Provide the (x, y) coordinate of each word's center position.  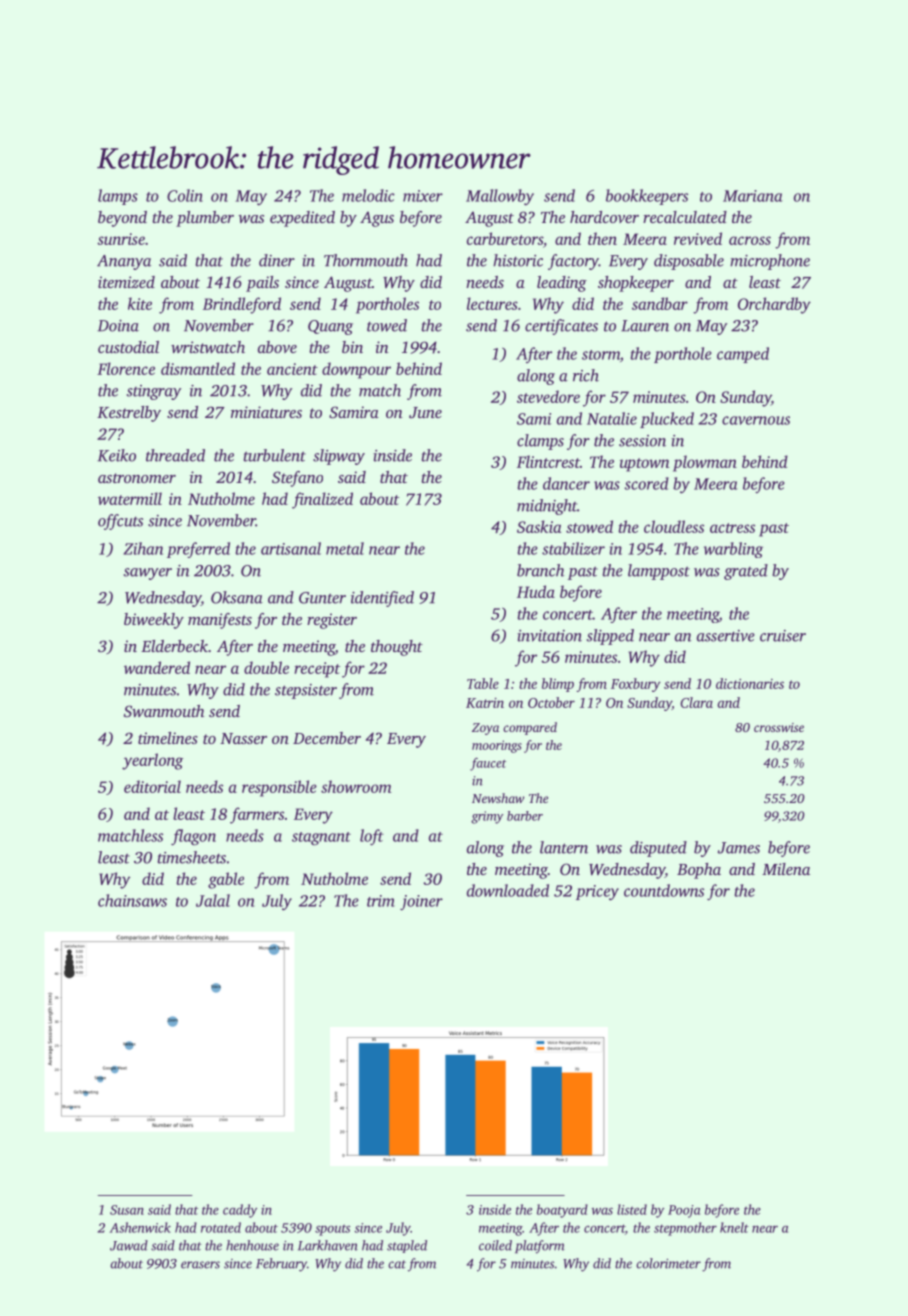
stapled (407, 1246)
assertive (726, 636)
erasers (200, 1265)
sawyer (148, 574)
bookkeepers (647, 197)
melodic (368, 195)
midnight (547, 507)
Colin (185, 195)
